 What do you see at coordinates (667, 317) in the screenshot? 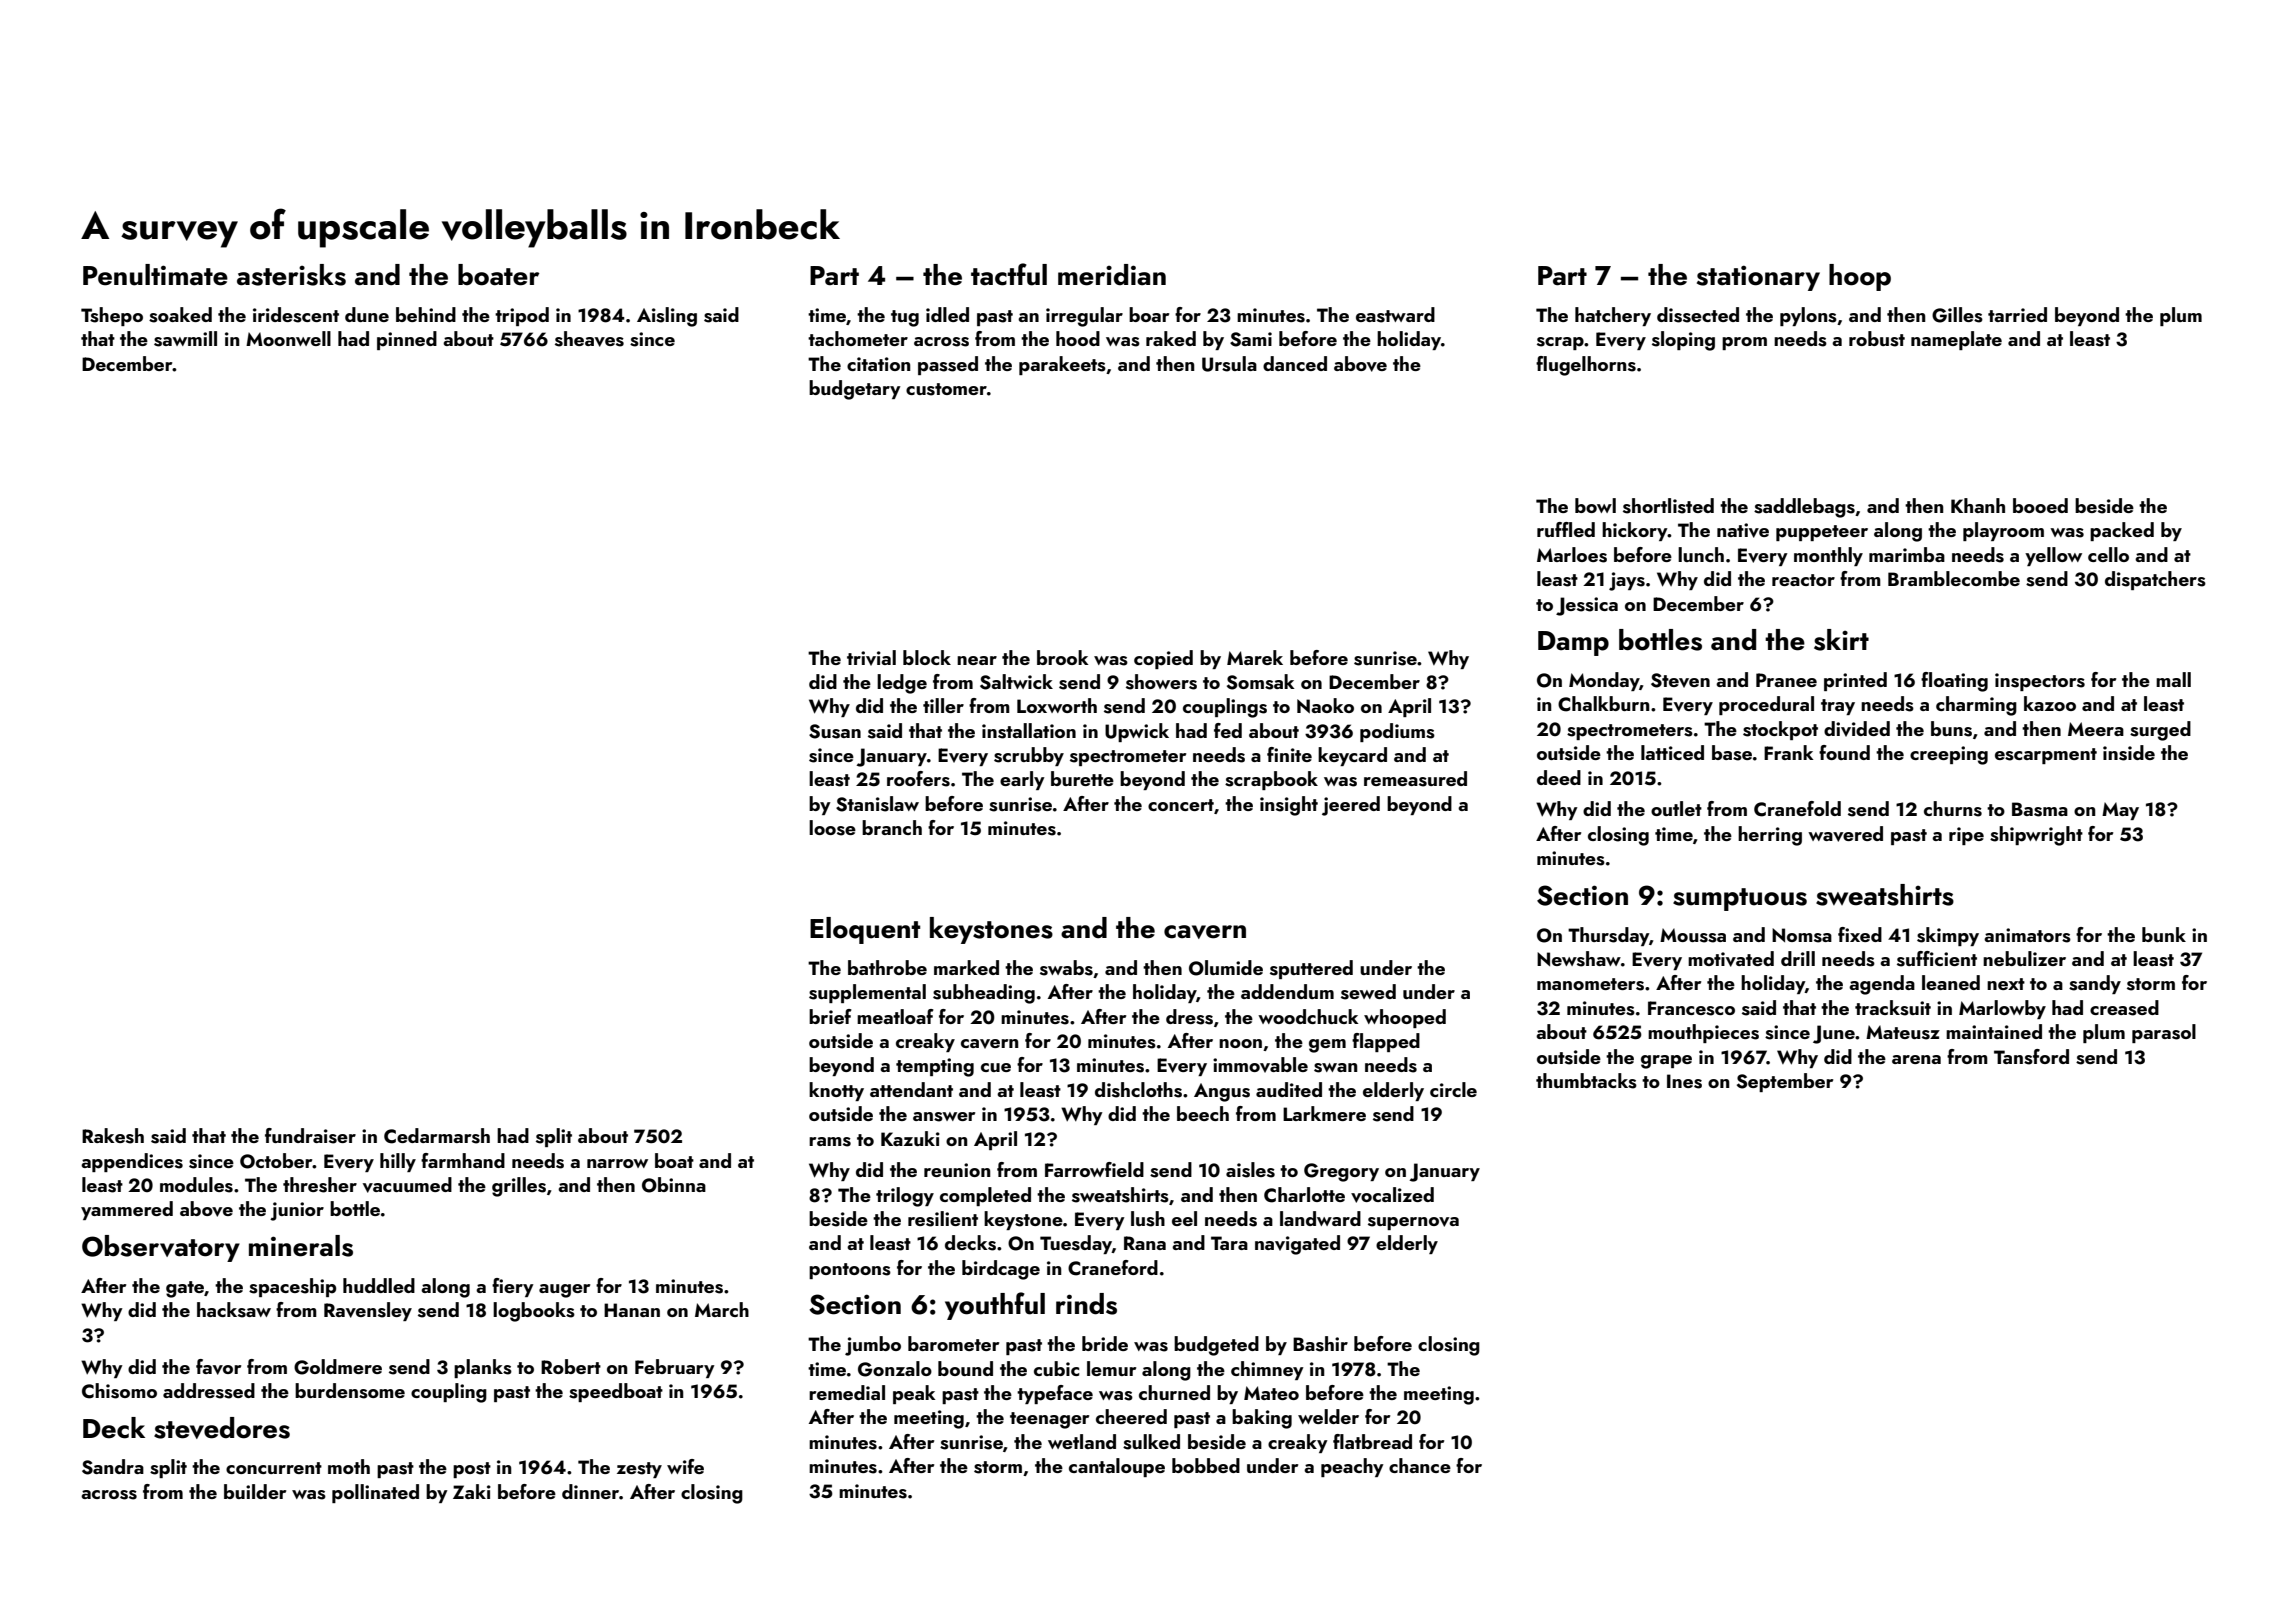
I see `Aisling` at bounding box center [667, 317].
